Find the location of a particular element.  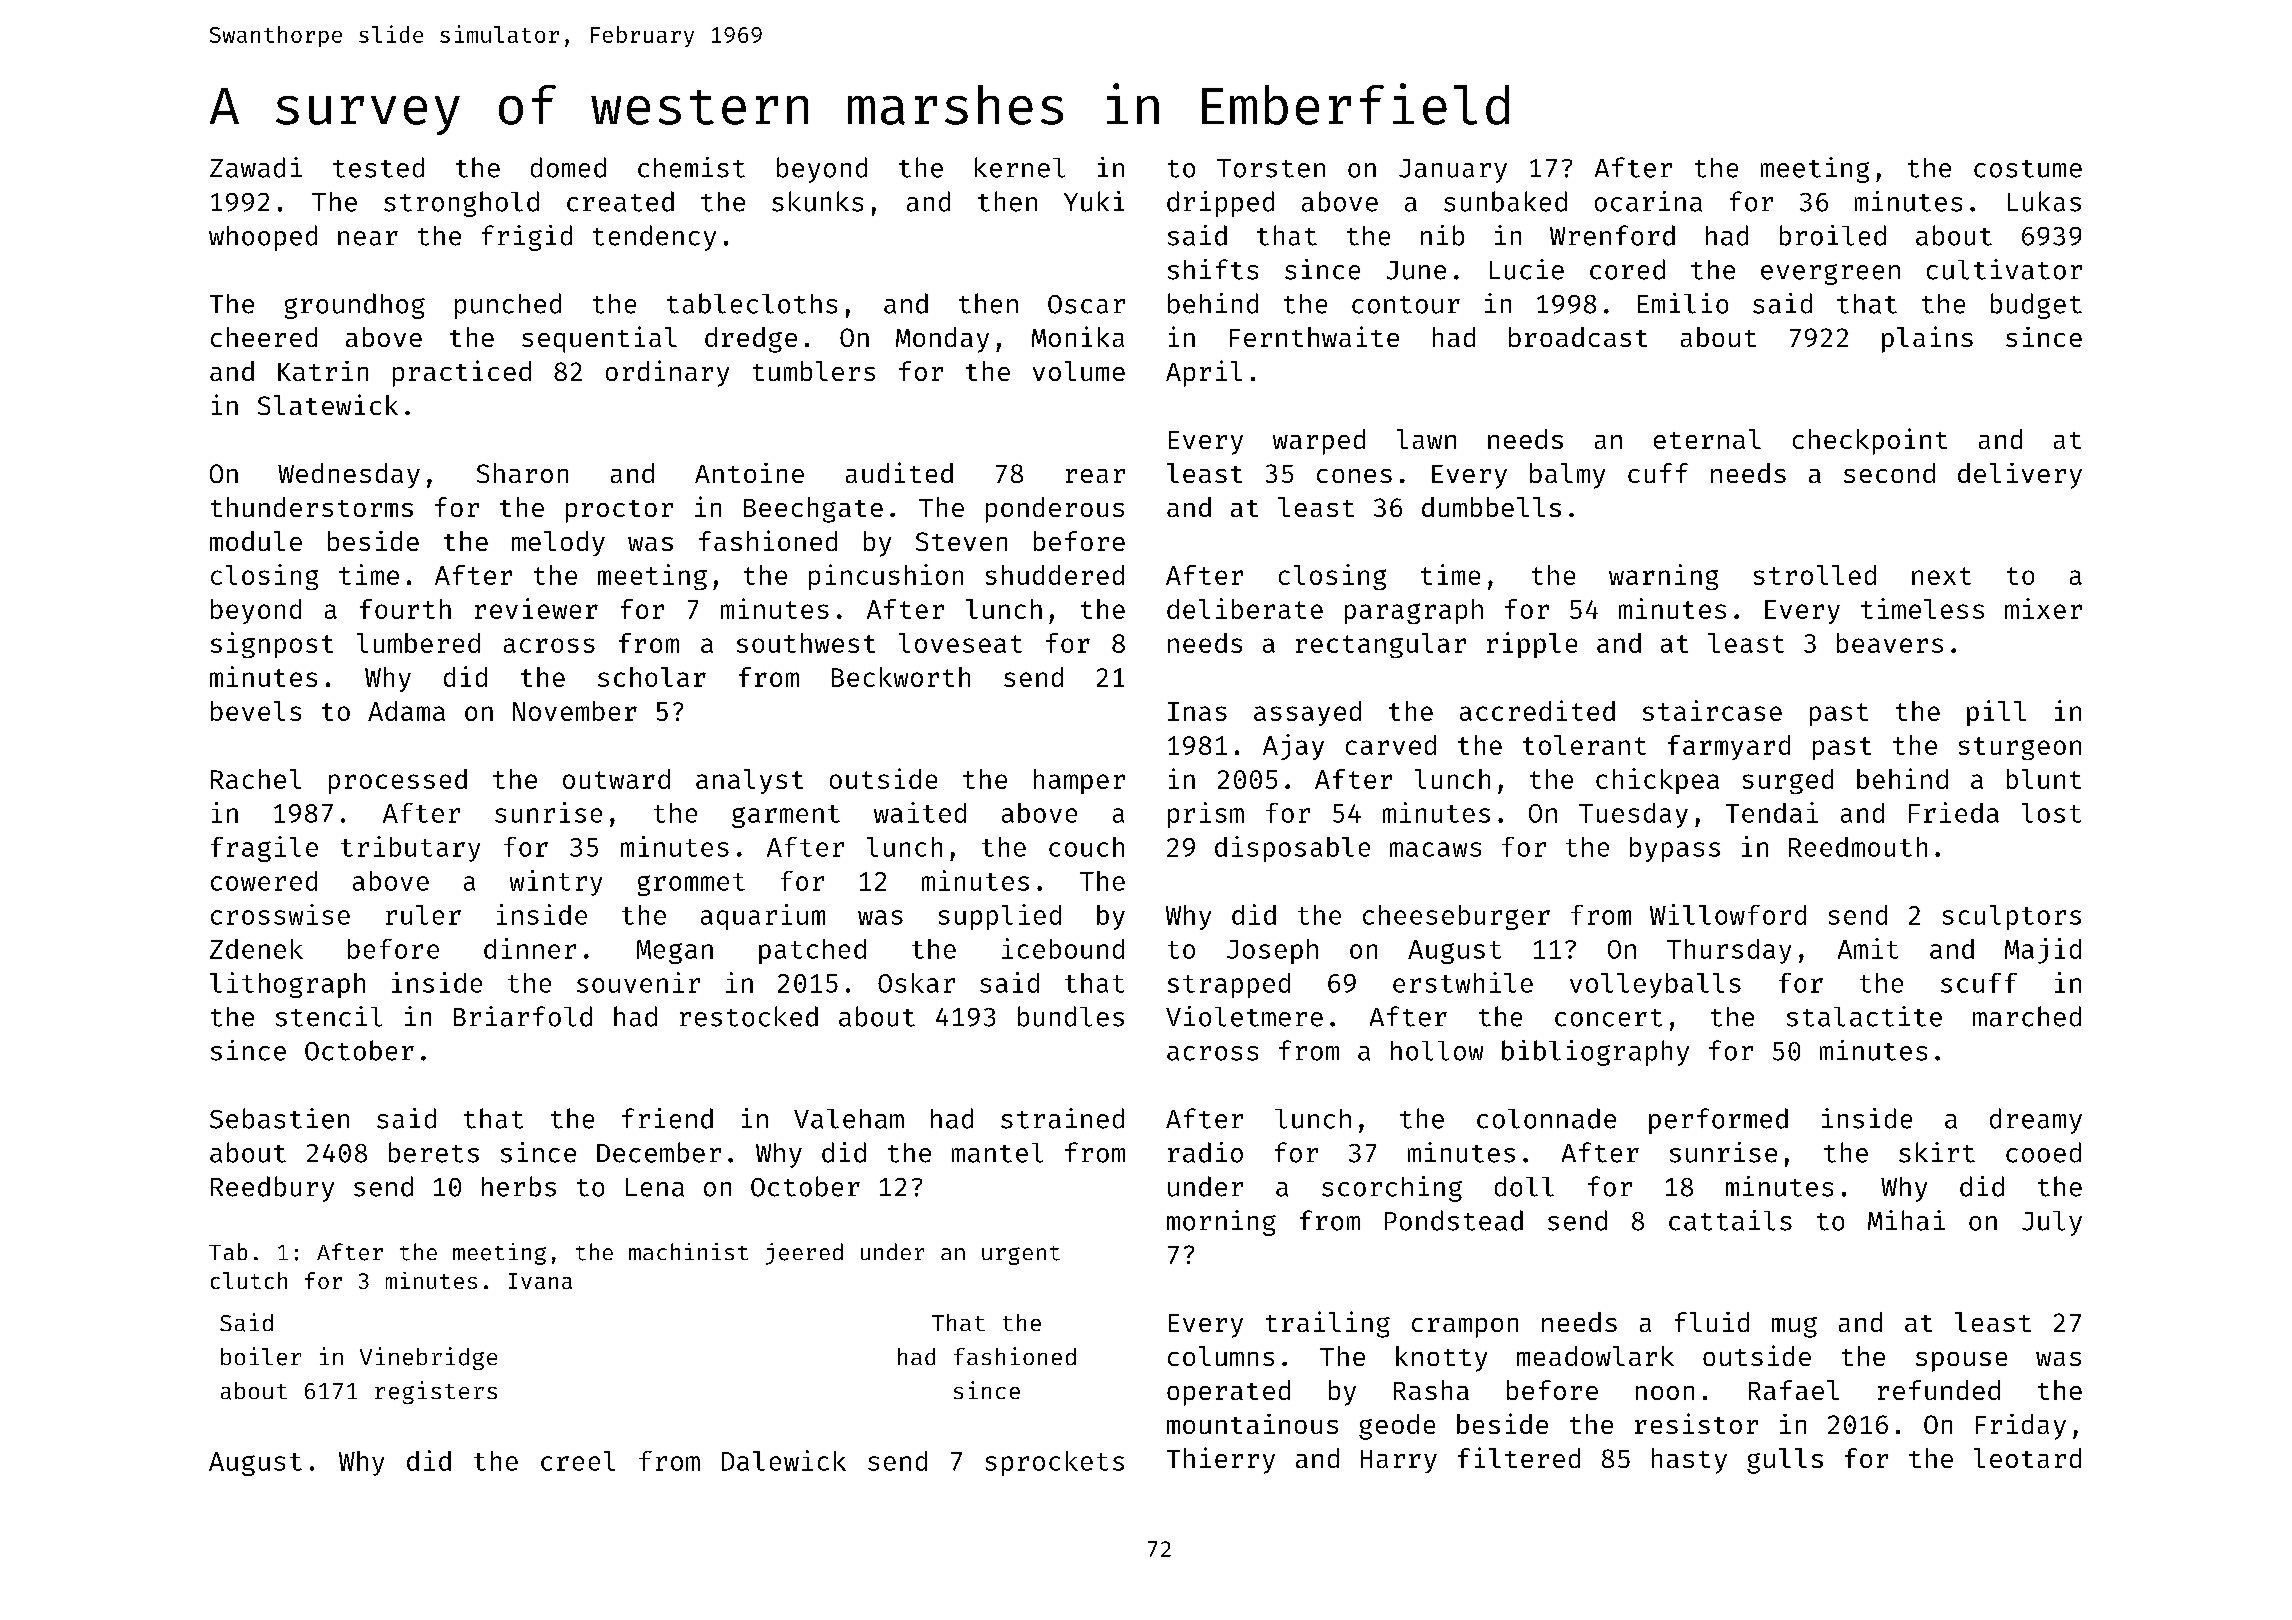

disposable is located at coordinates (1292, 849).
